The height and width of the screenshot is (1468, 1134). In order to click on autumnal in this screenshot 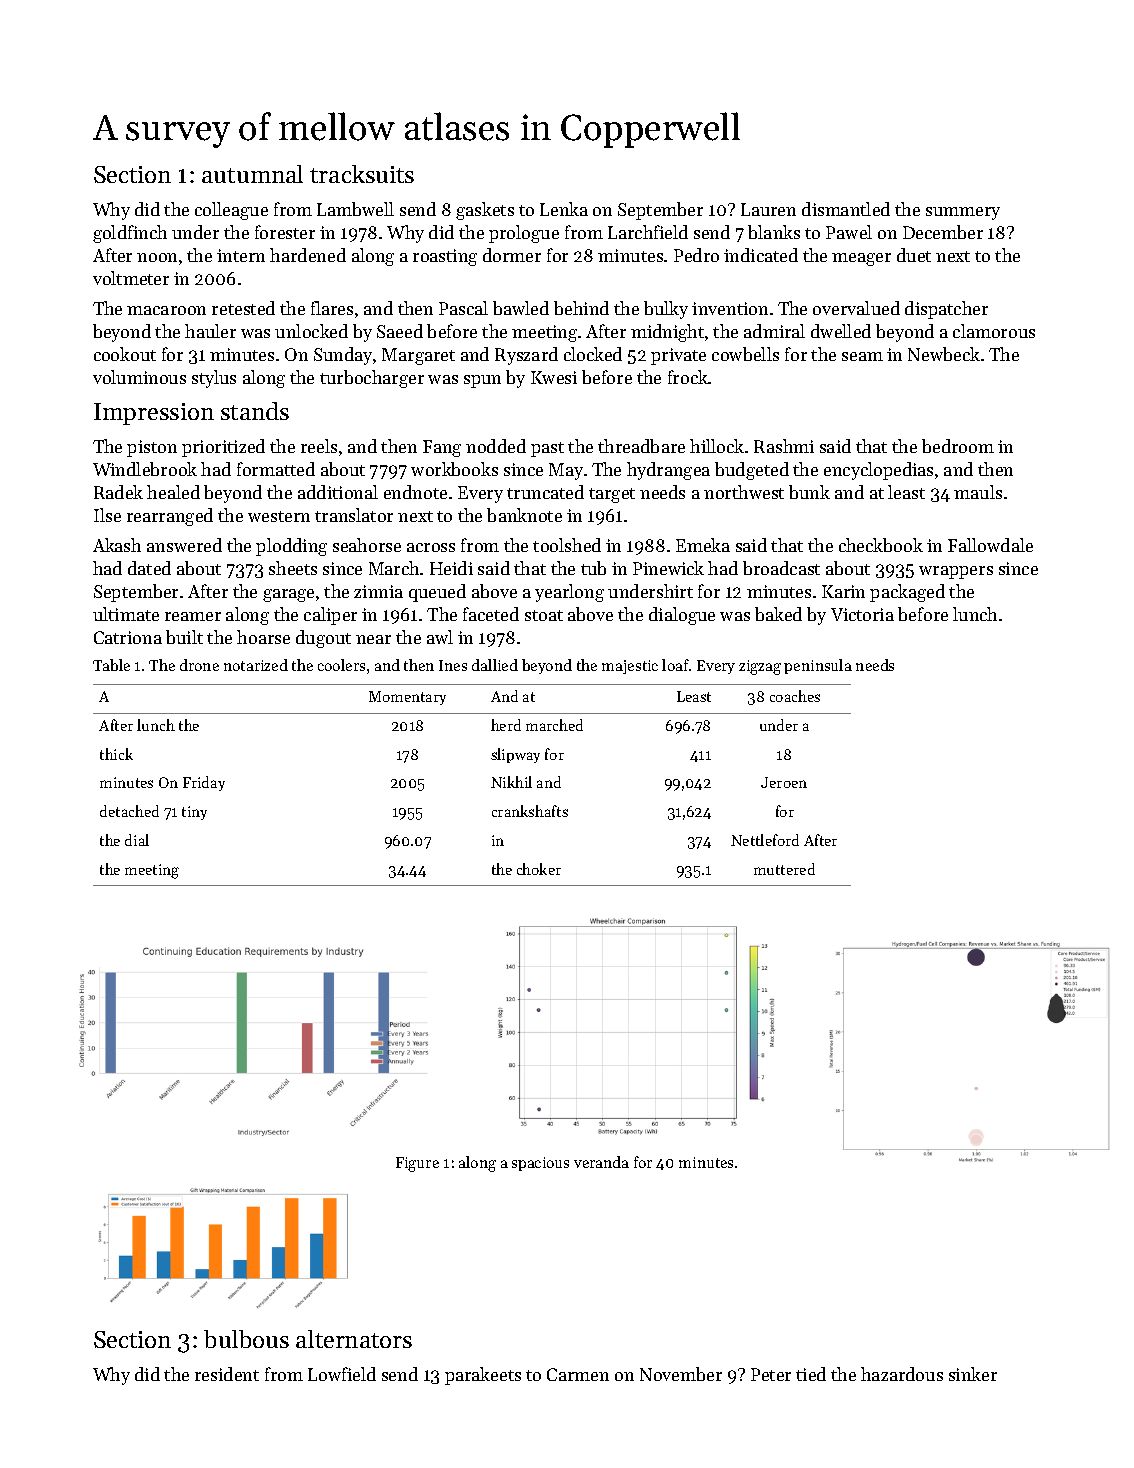, I will do `click(252, 174)`.
